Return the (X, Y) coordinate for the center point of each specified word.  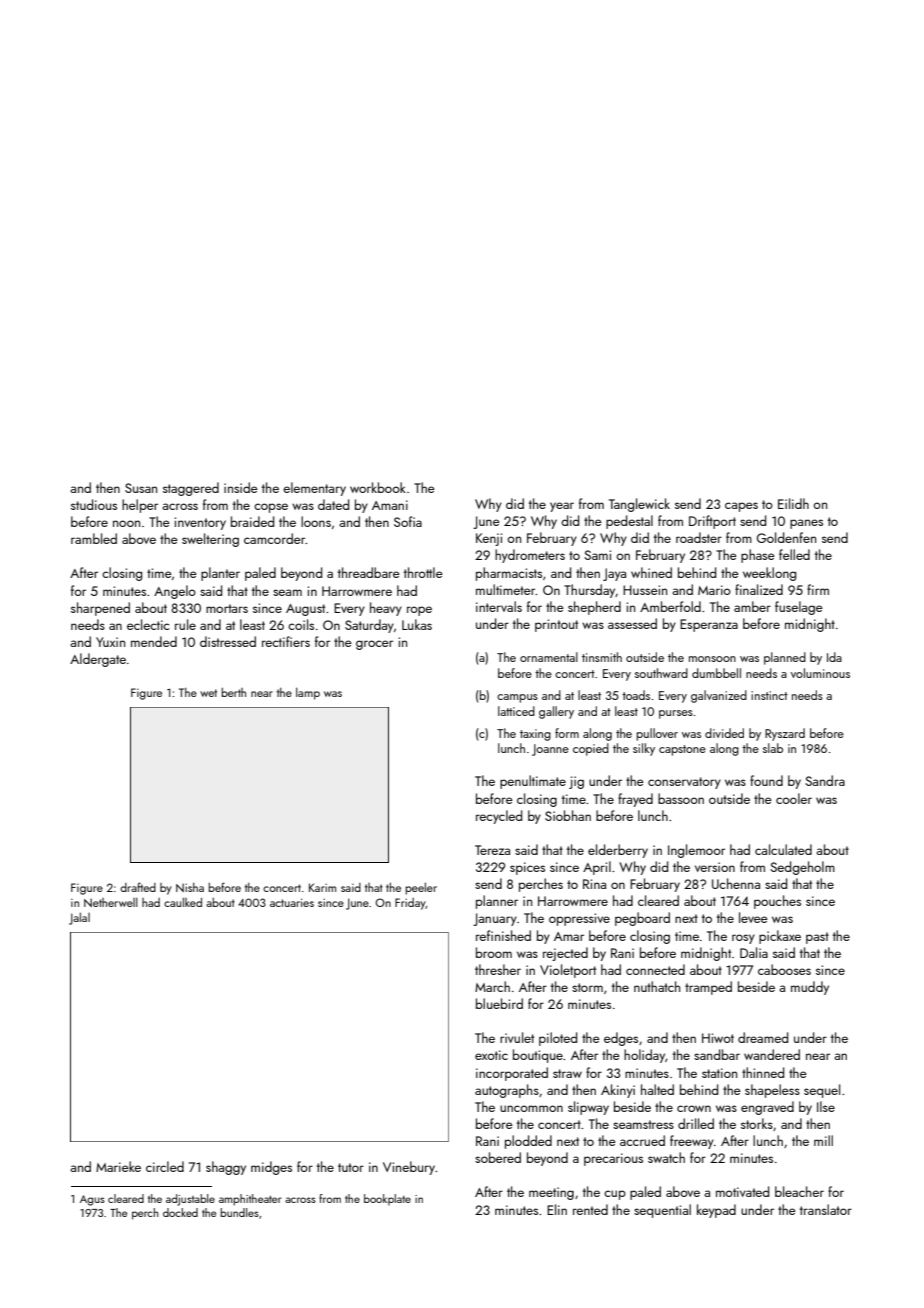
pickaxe (780, 937)
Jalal (79, 918)
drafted (138, 887)
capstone (682, 750)
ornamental (549, 657)
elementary (314, 489)
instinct (769, 695)
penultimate (533, 782)
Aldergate (98, 660)
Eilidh (793, 503)
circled (165, 1166)
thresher (498, 969)
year (562, 507)
